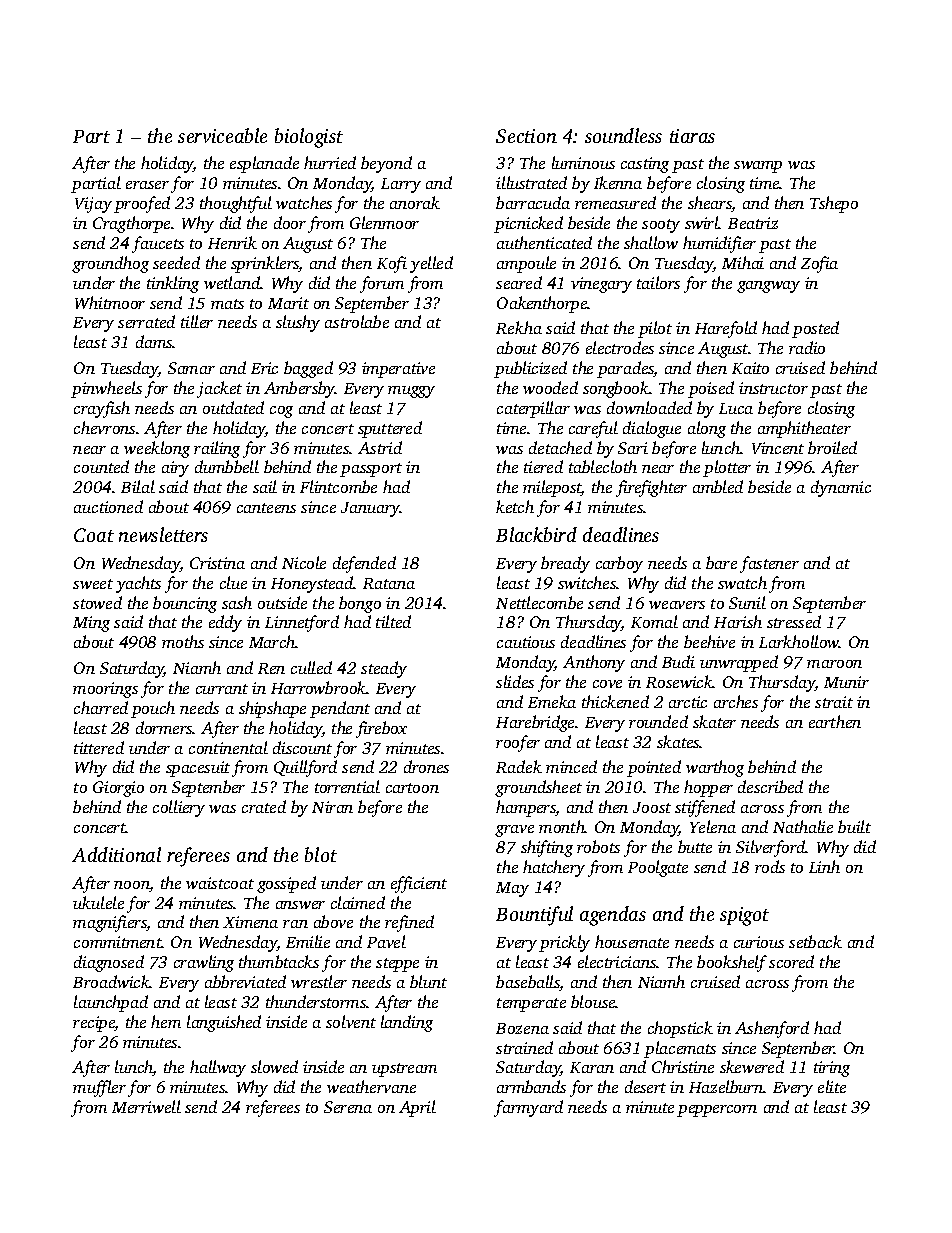 The width and height of the image is (952, 1233). What do you see at coordinates (645, 165) in the image?
I see `casting` at bounding box center [645, 165].
